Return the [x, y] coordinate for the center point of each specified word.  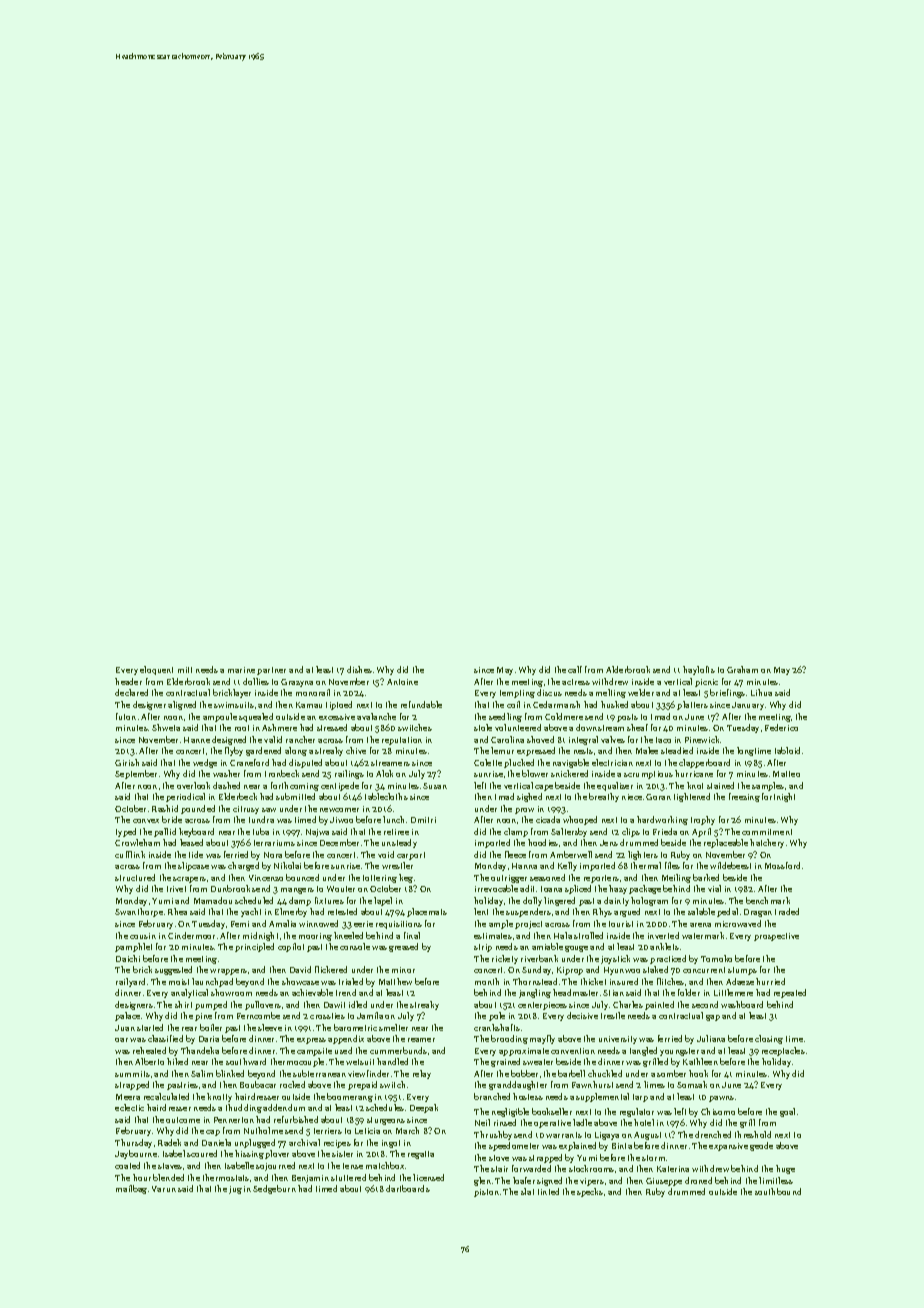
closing [769, 1039]
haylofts [699, 670]
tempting [517, 694]
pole [497, 1016]
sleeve [270, 1027]
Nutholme [263, 1130]
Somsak [692, 1084]
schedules [385, 1107]
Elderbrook [188, 681]
